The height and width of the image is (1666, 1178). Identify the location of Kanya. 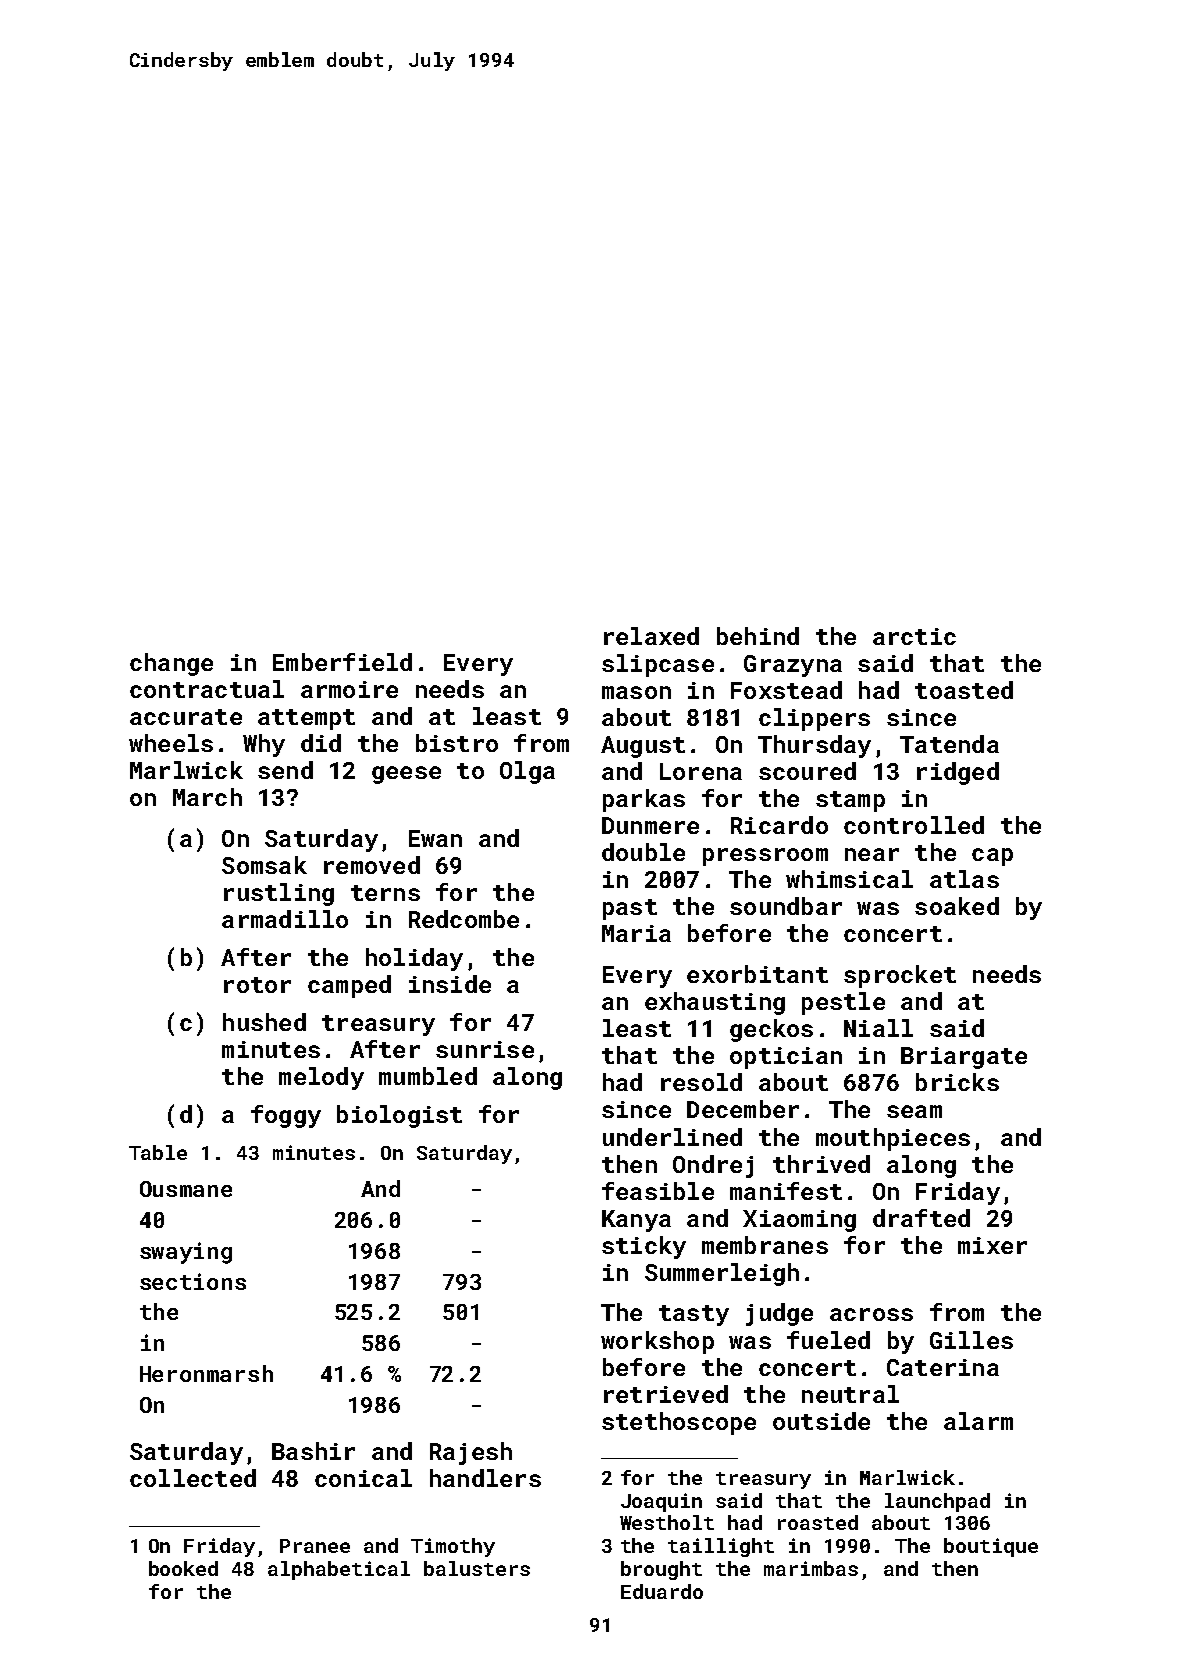
(636, 1221).
